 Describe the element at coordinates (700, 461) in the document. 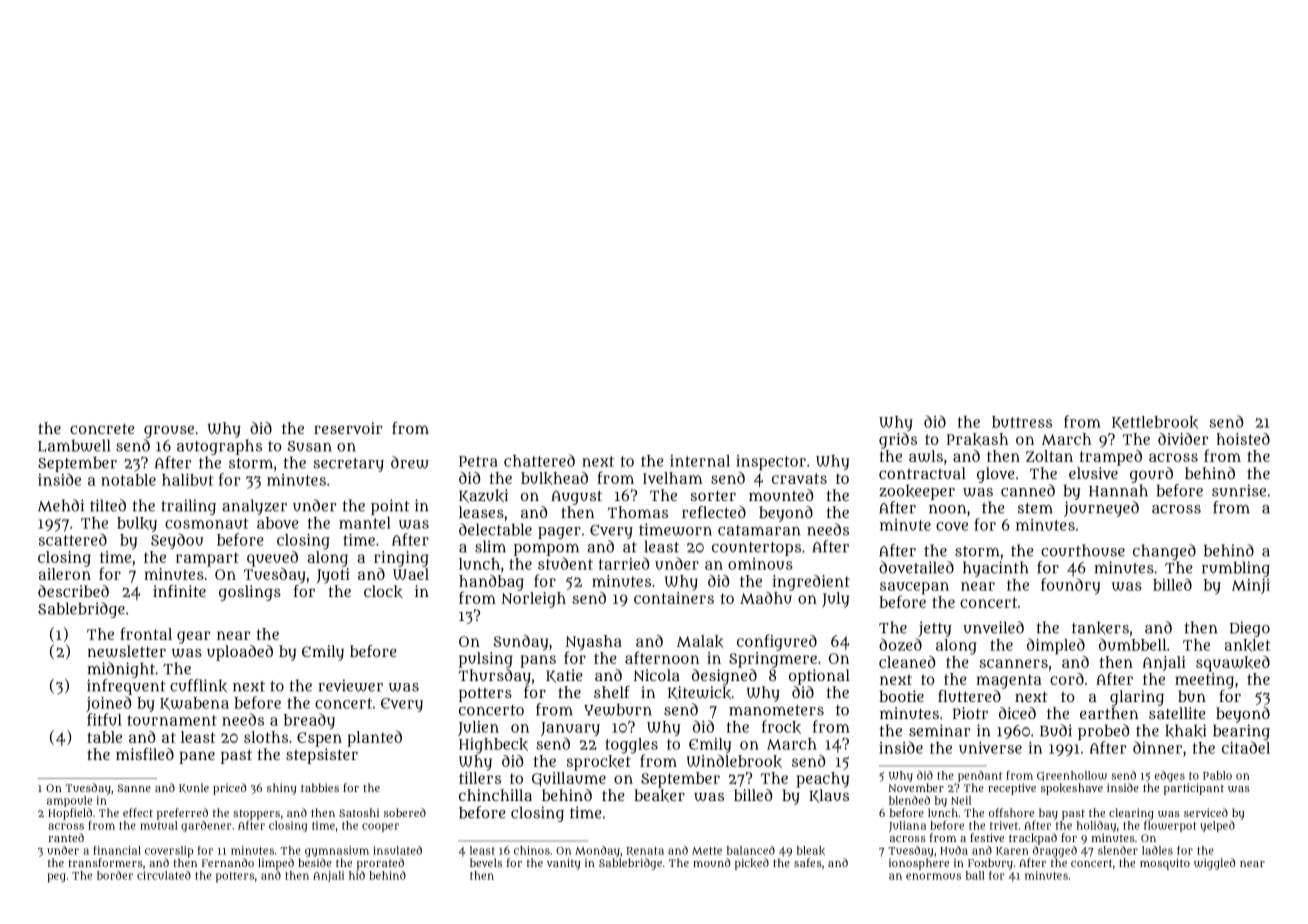

I see `internal` at that location.
